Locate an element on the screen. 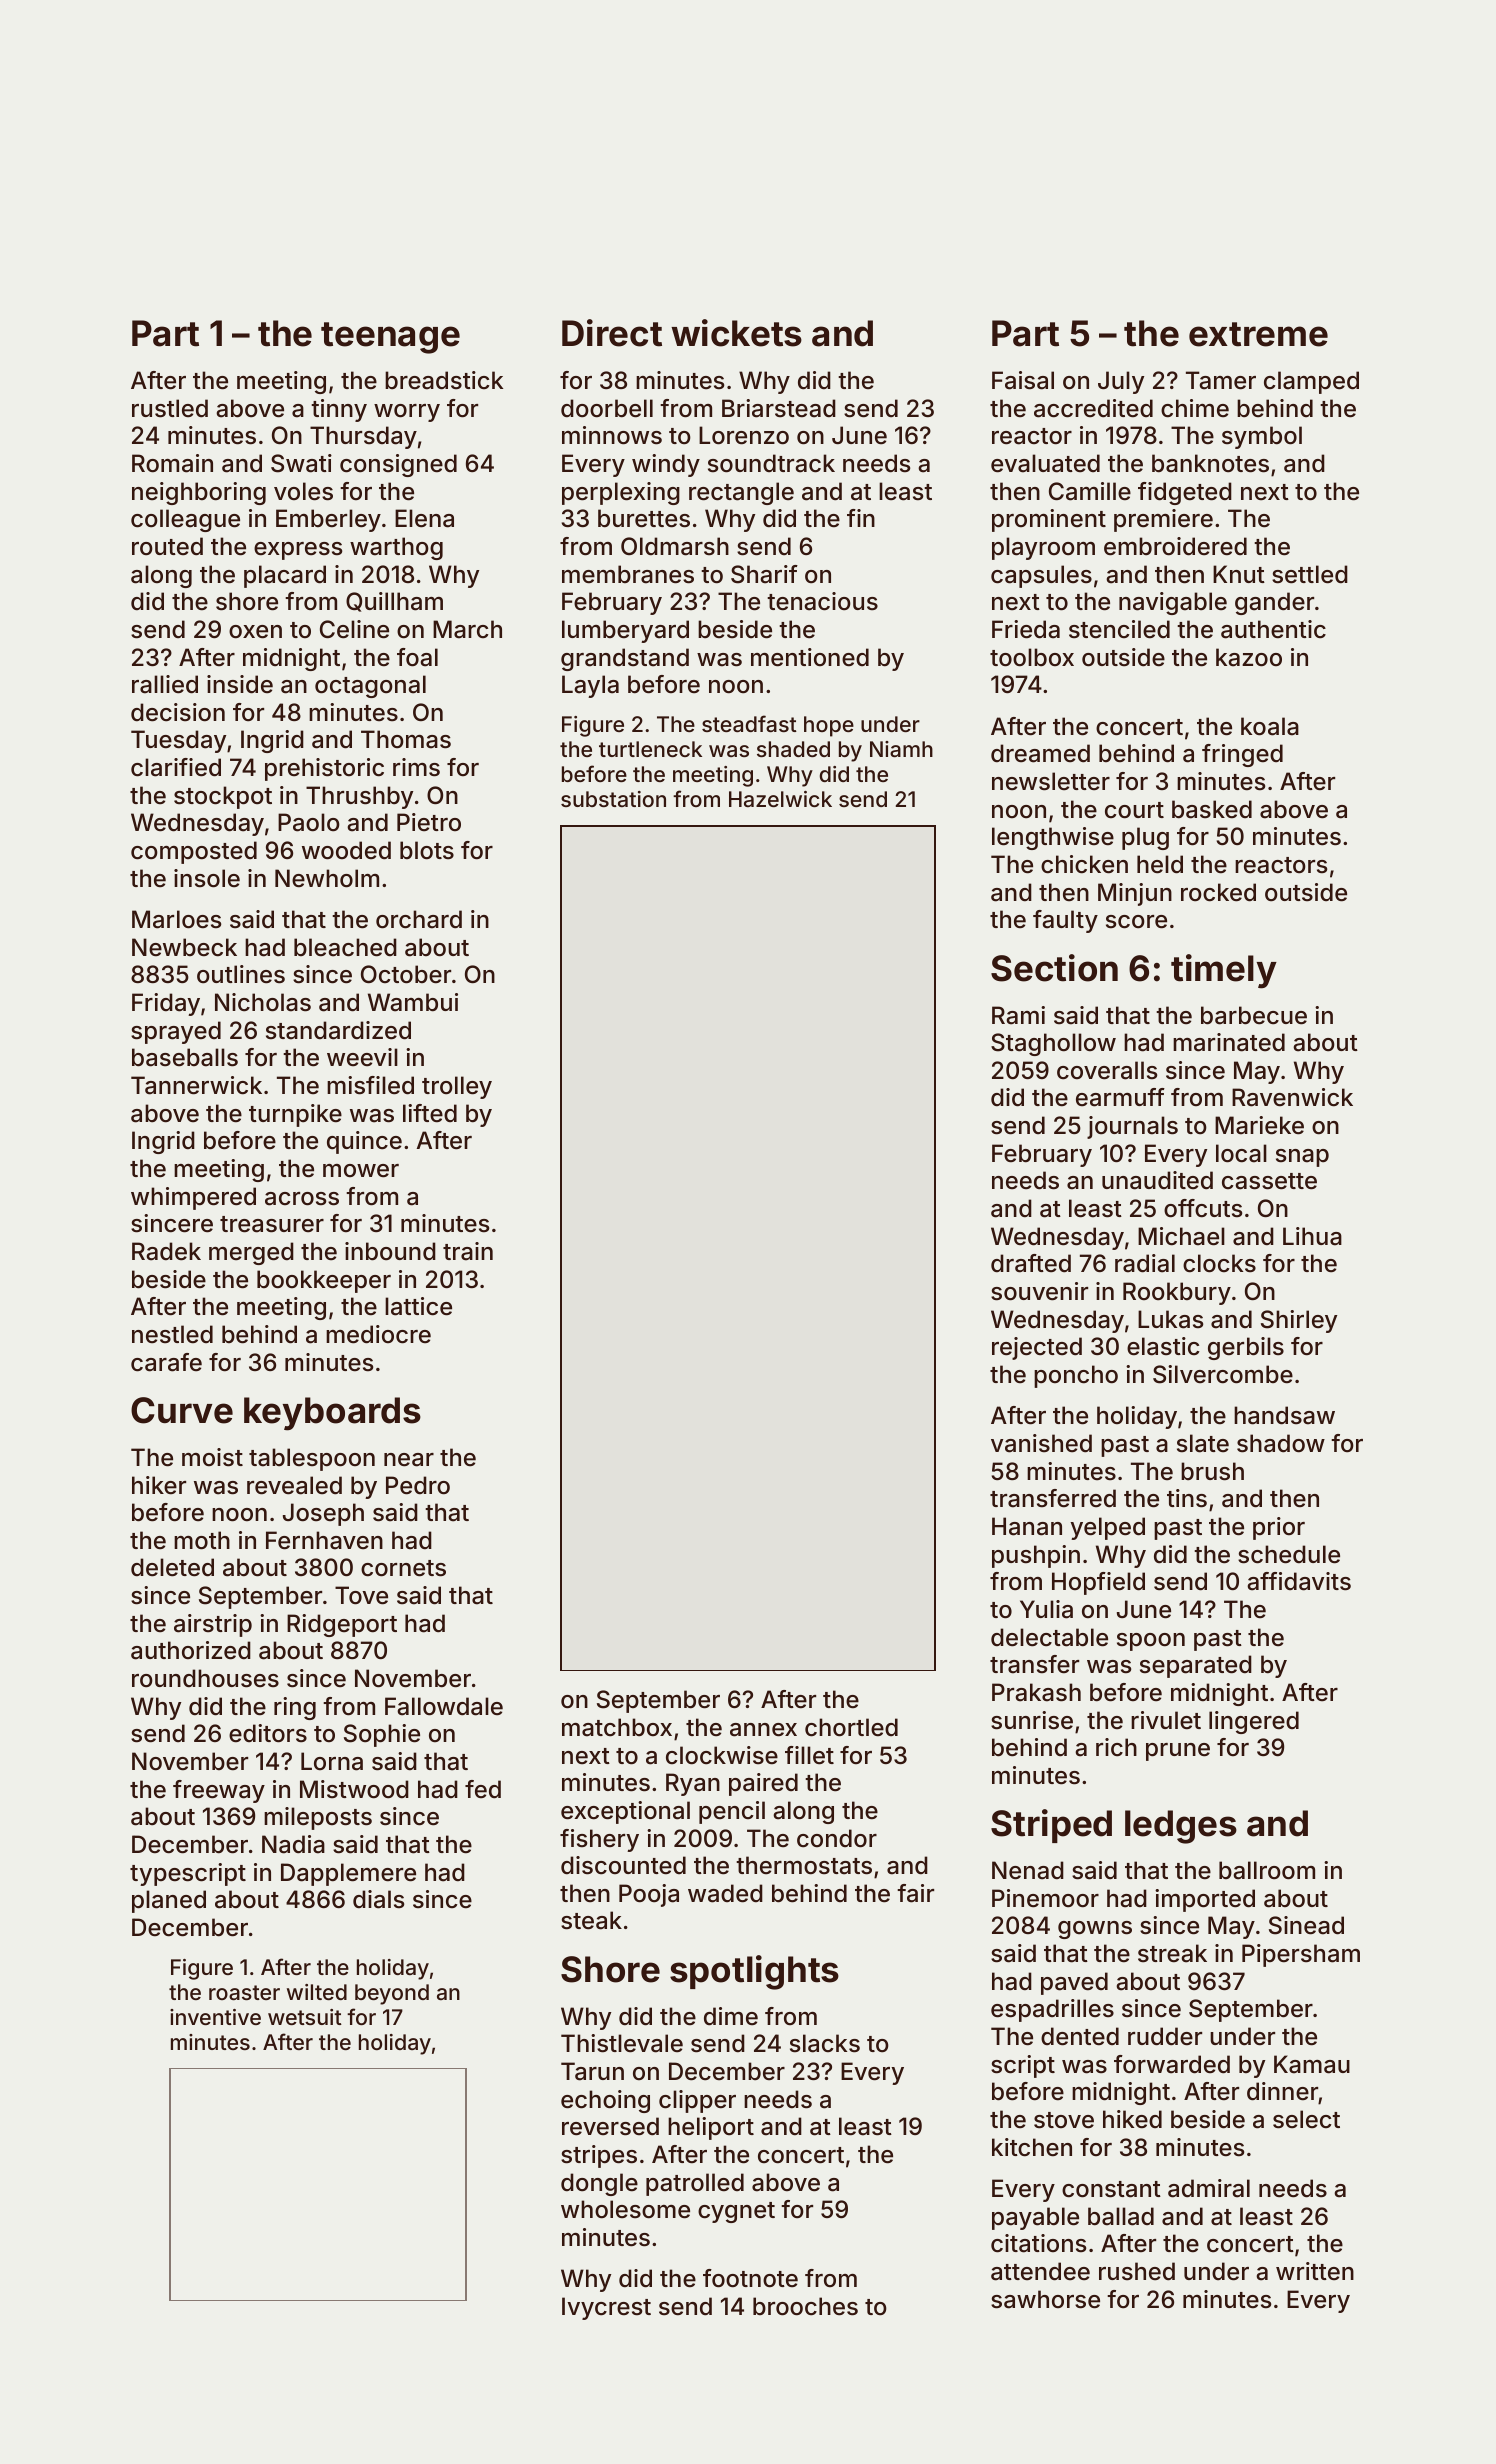  stenciled is located at coordinates (1119, 629).
